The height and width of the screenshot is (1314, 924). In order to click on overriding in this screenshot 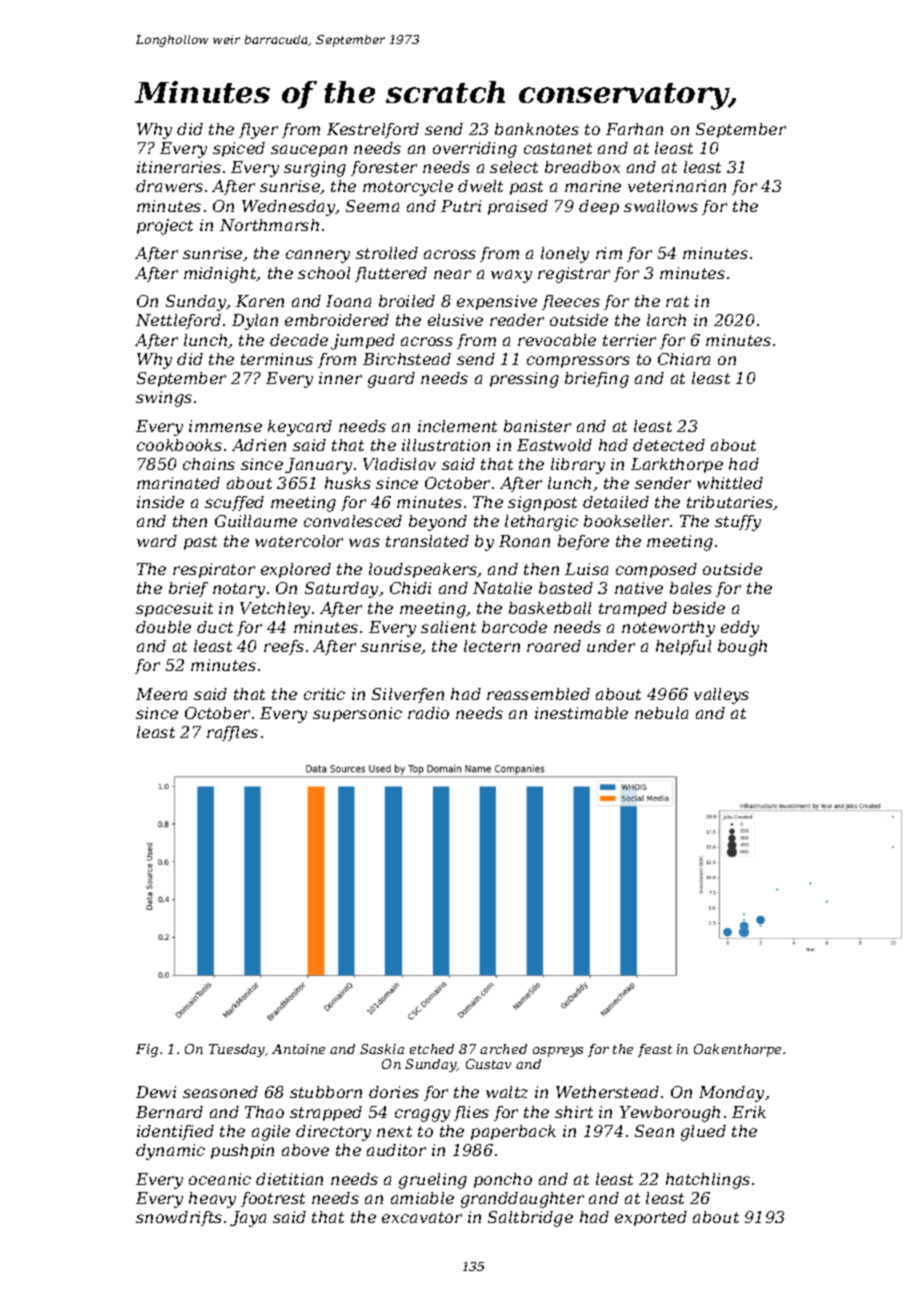, I will do `click(475, 150)`.
